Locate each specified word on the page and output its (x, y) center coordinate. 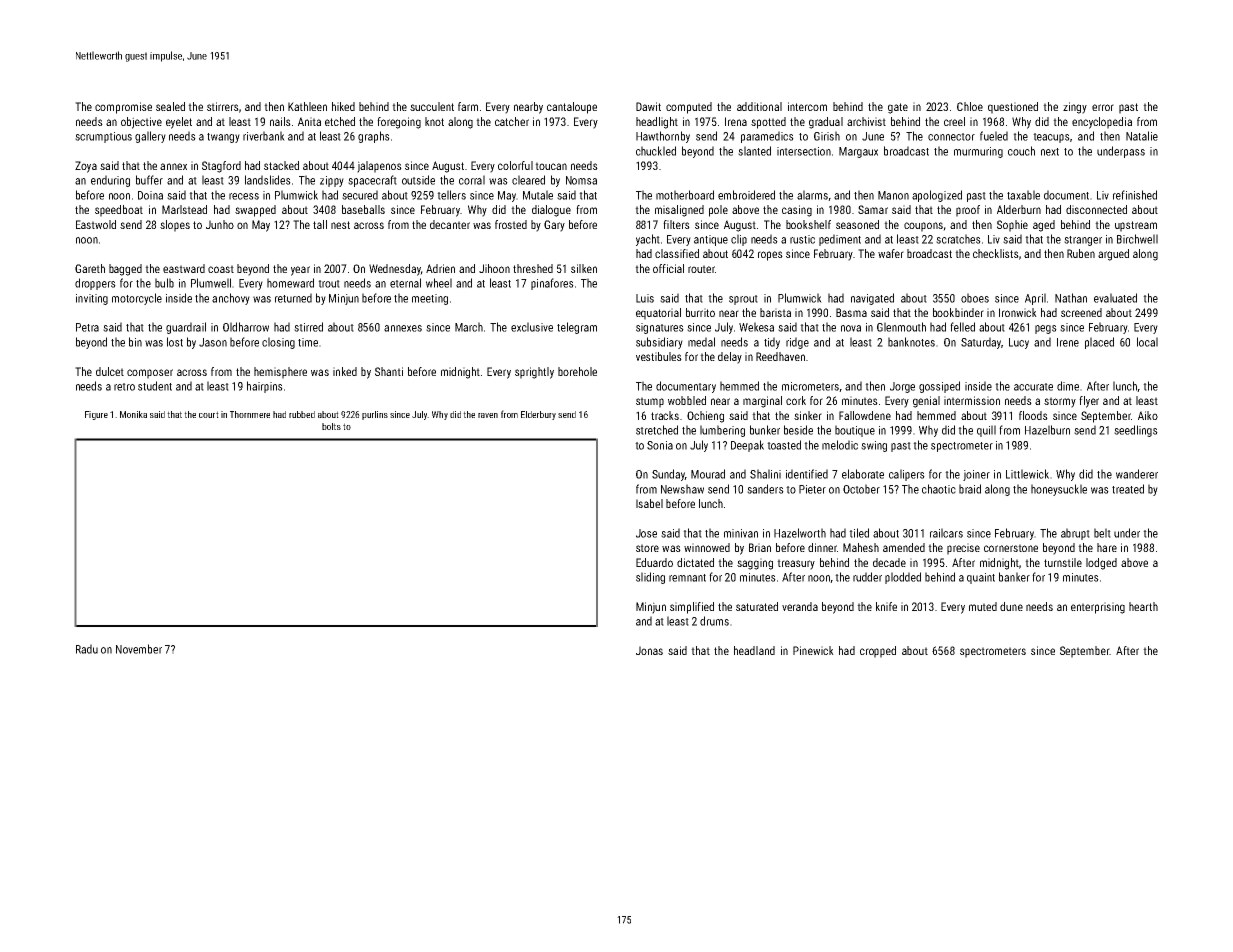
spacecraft (372, 181)
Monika (133, 414)
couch (1021, 151)
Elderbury (538, 415)
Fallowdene (865, 415)
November (139, 649)
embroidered (746, 195)
